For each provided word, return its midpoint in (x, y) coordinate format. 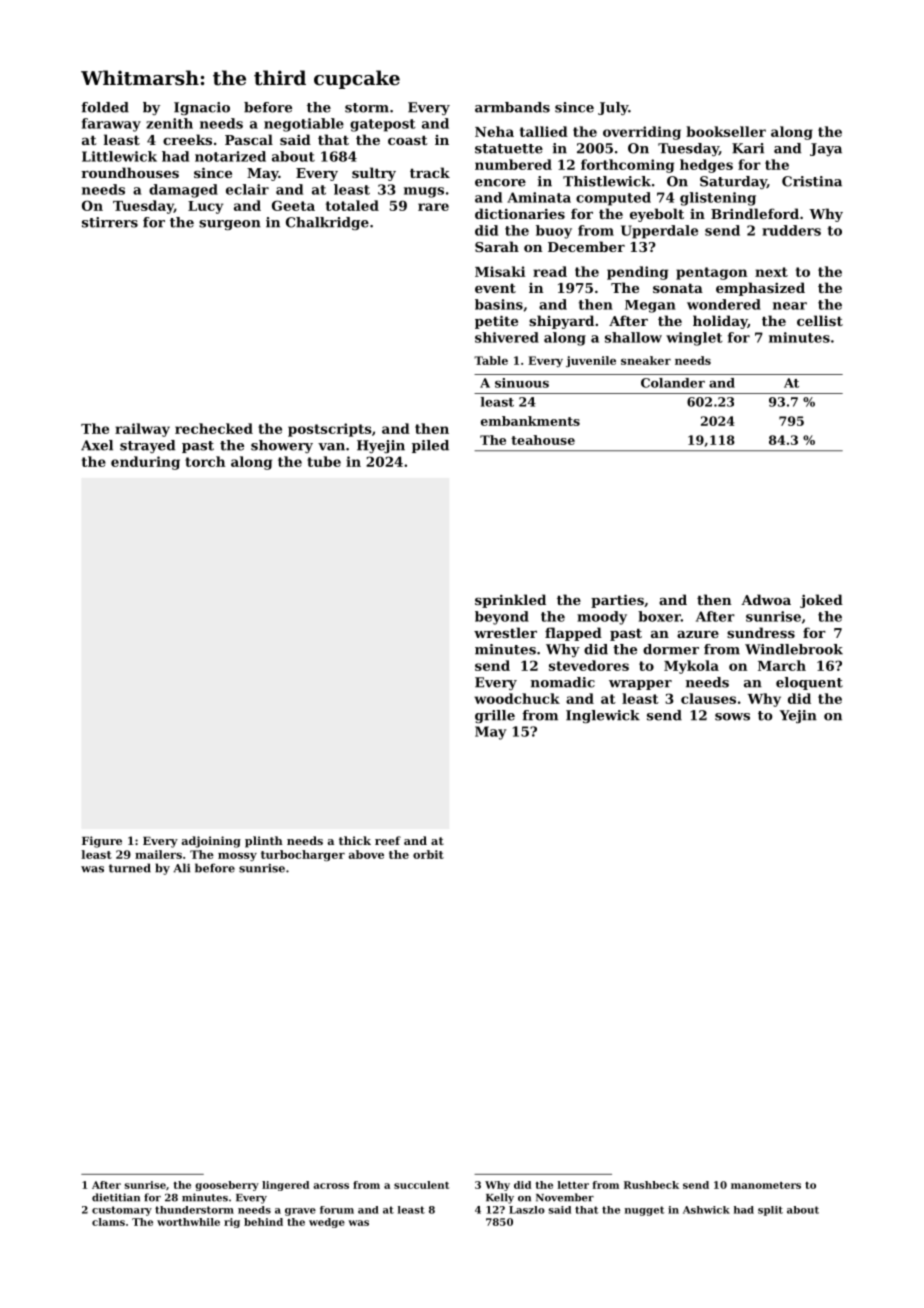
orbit (428, 854)
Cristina (812, 181)
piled (430, 446)
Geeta (293, 205)
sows (732, 717)
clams (108, 1222)
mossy (237, 857)
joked (821, 601)
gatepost (383, 125)
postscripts (330, 430)
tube (324, 461)
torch (205, 461)
